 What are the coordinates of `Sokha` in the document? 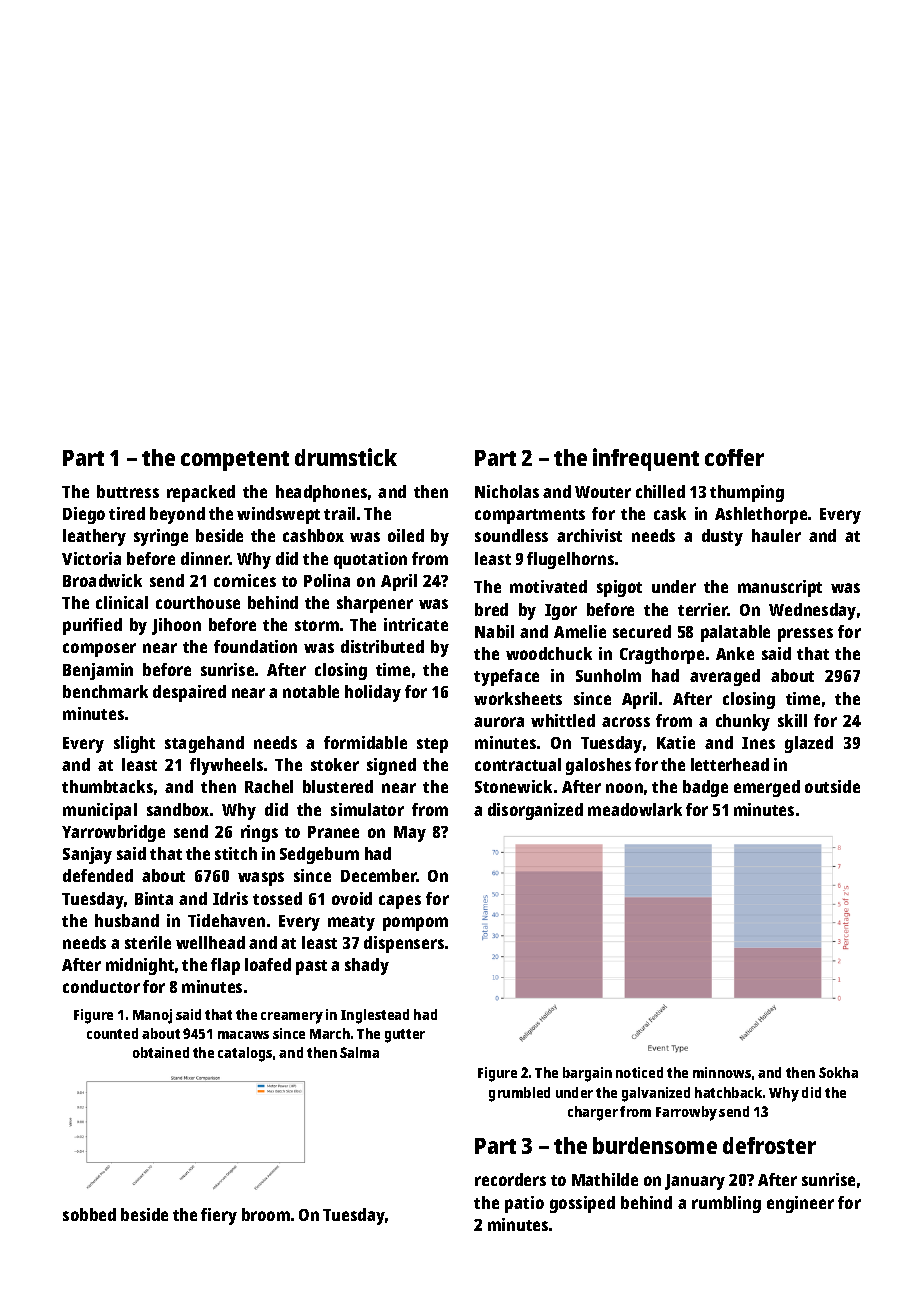 It's located at (838, 1072).
